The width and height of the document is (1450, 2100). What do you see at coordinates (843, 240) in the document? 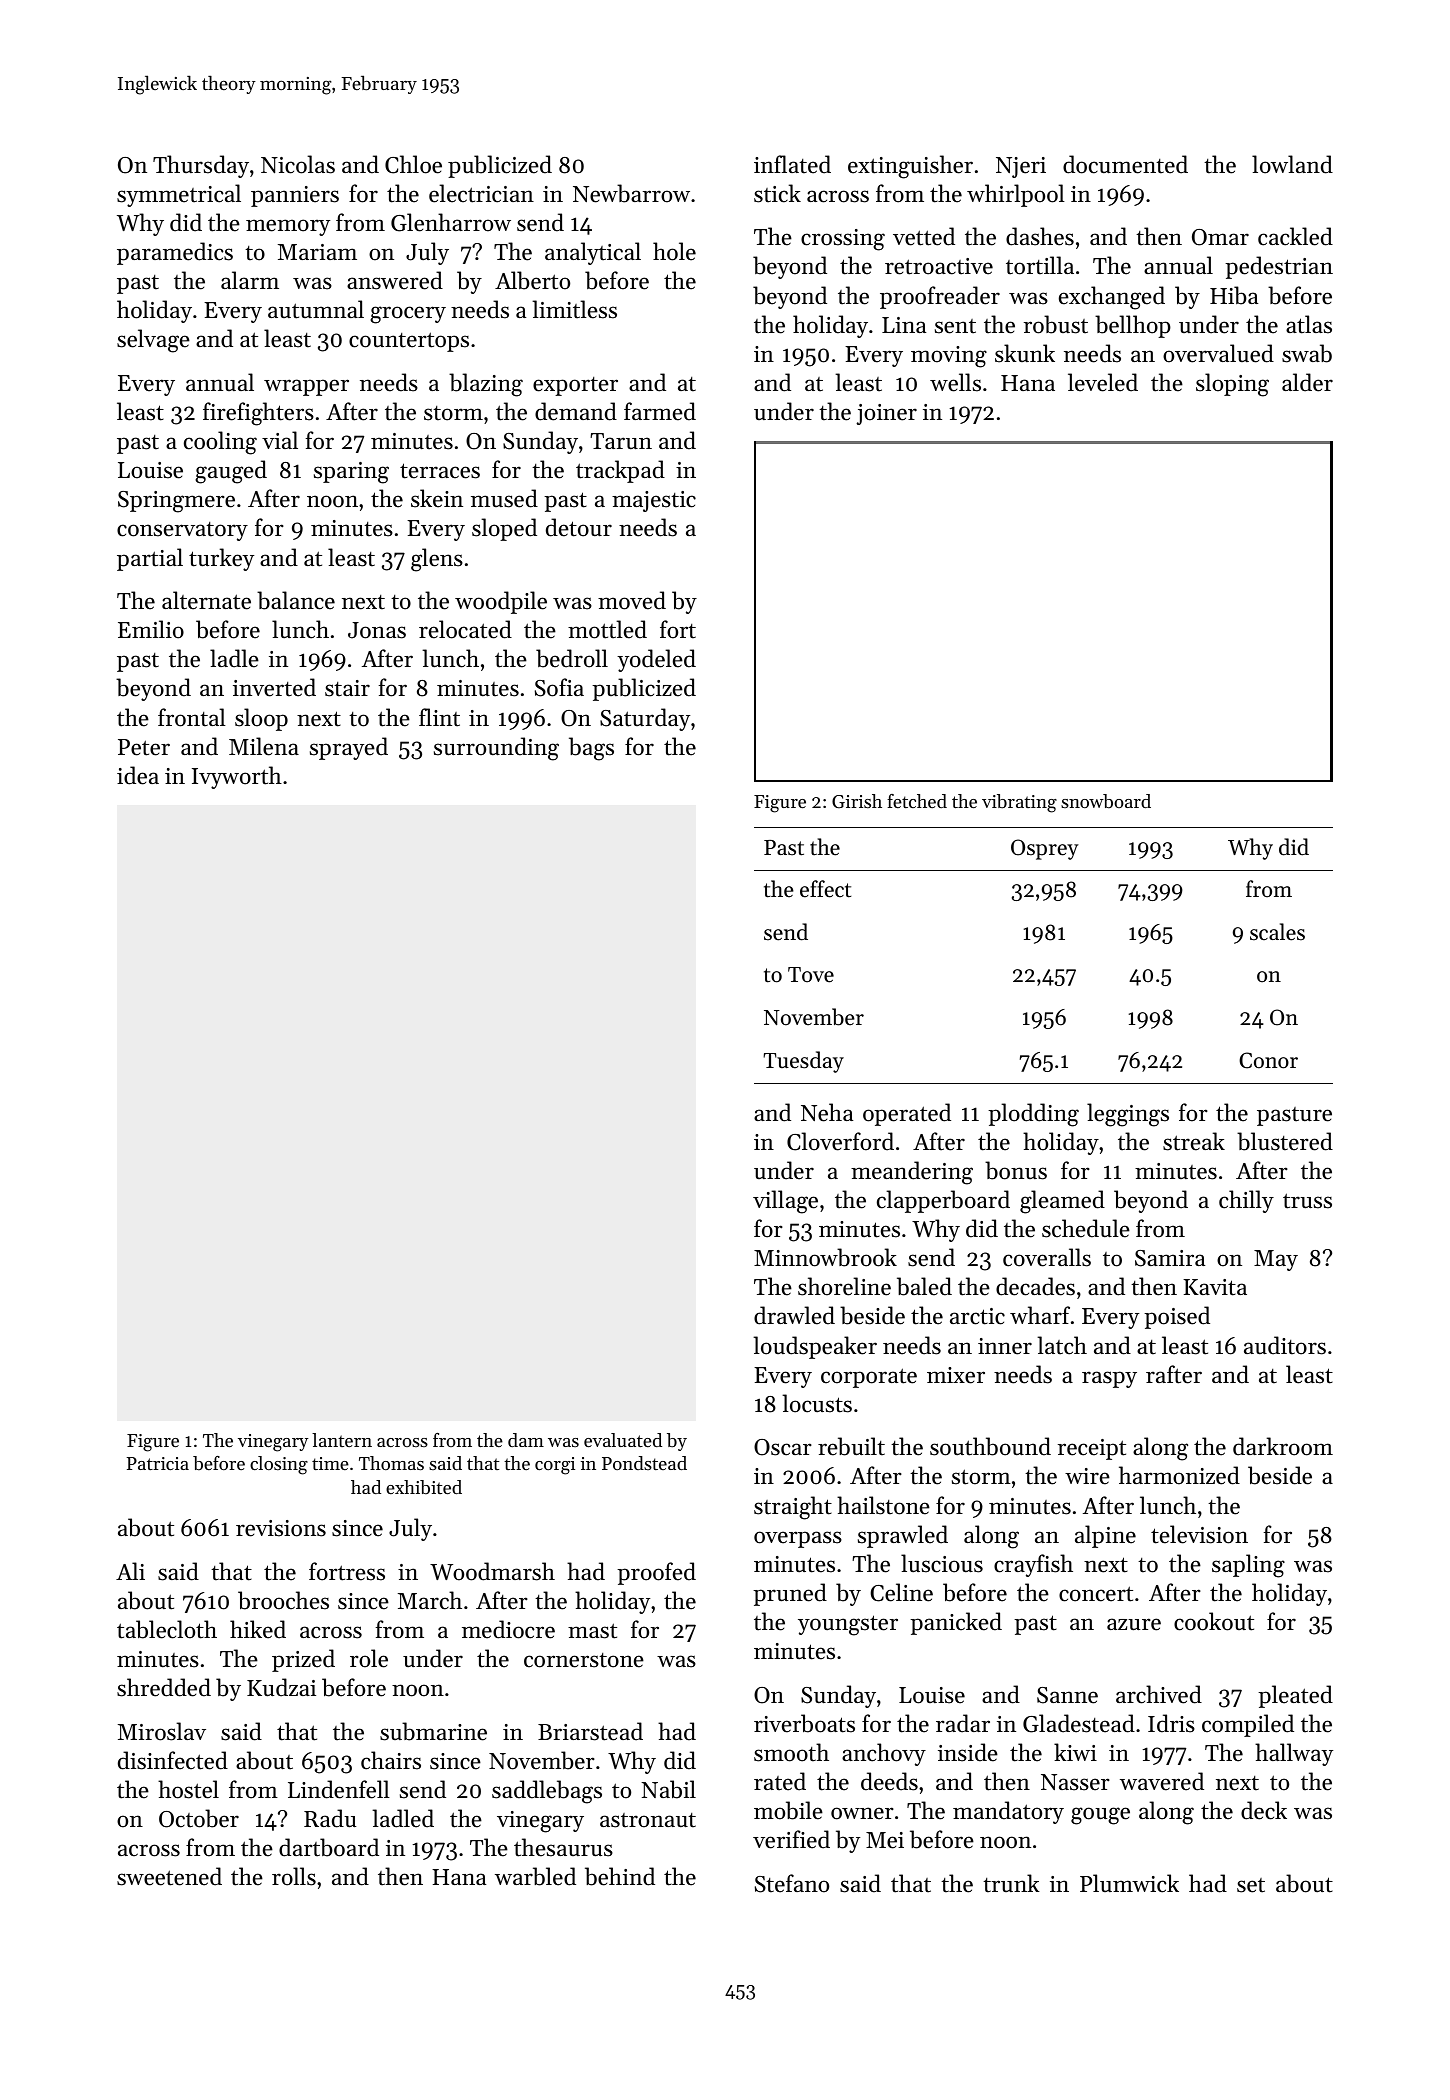
I see `crossing` at bounding box center [843, 240].
